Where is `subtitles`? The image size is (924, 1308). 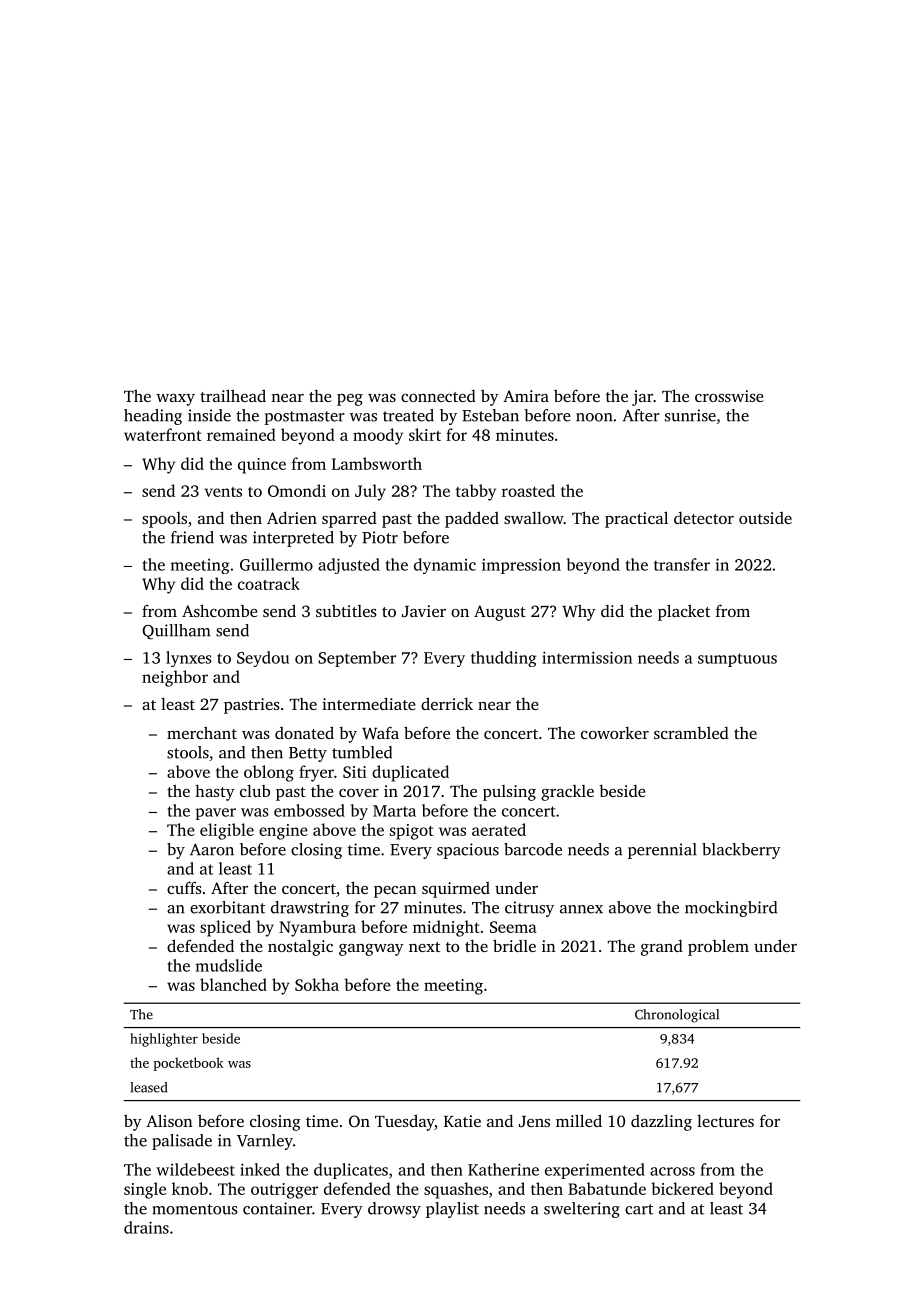
subtitles is located at coordinates (346, 610).
